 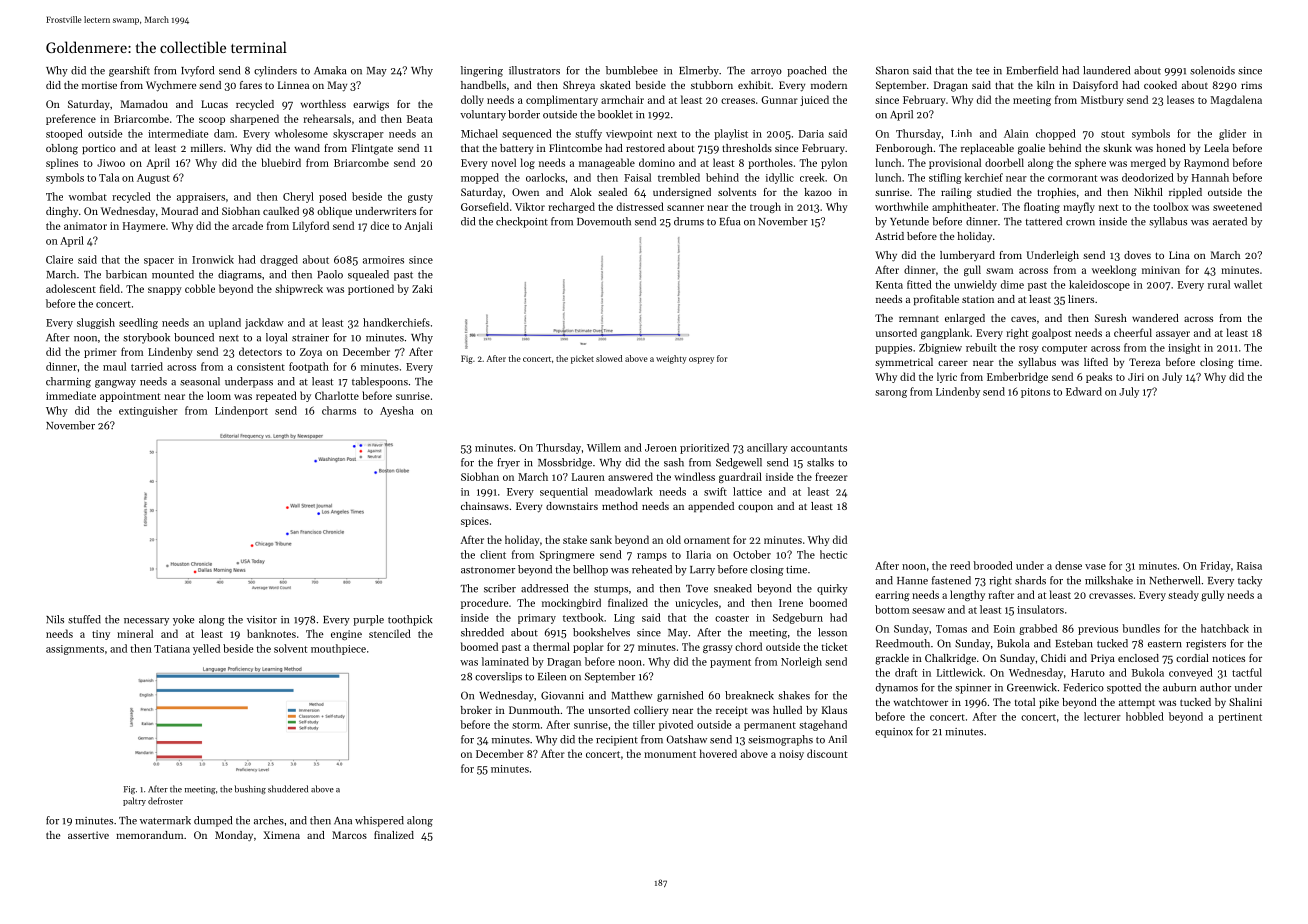 What do you see at coordinates (1212, 70) in the document?
I see `solenoids` at bounding box center [1212, 70].
